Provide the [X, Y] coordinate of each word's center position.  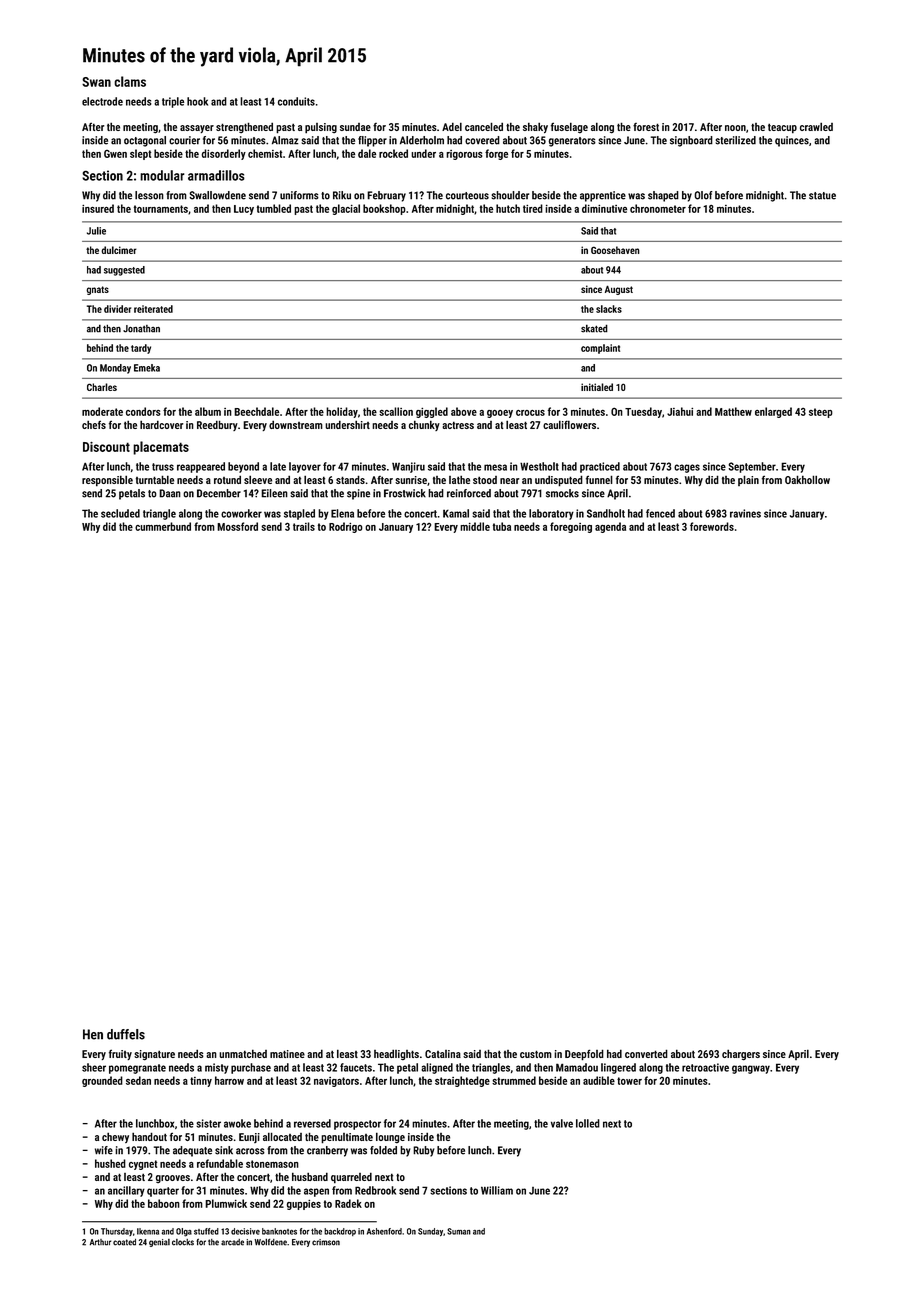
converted [646, 1053]
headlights [396, 1054]
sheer [94, 1067]
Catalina [443, 1054]
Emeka [147, 368]
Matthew [733, 411]
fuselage [569, 127]
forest [646, 127]
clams [130, 81]
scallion [396, 411]
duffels [126, 1034]
